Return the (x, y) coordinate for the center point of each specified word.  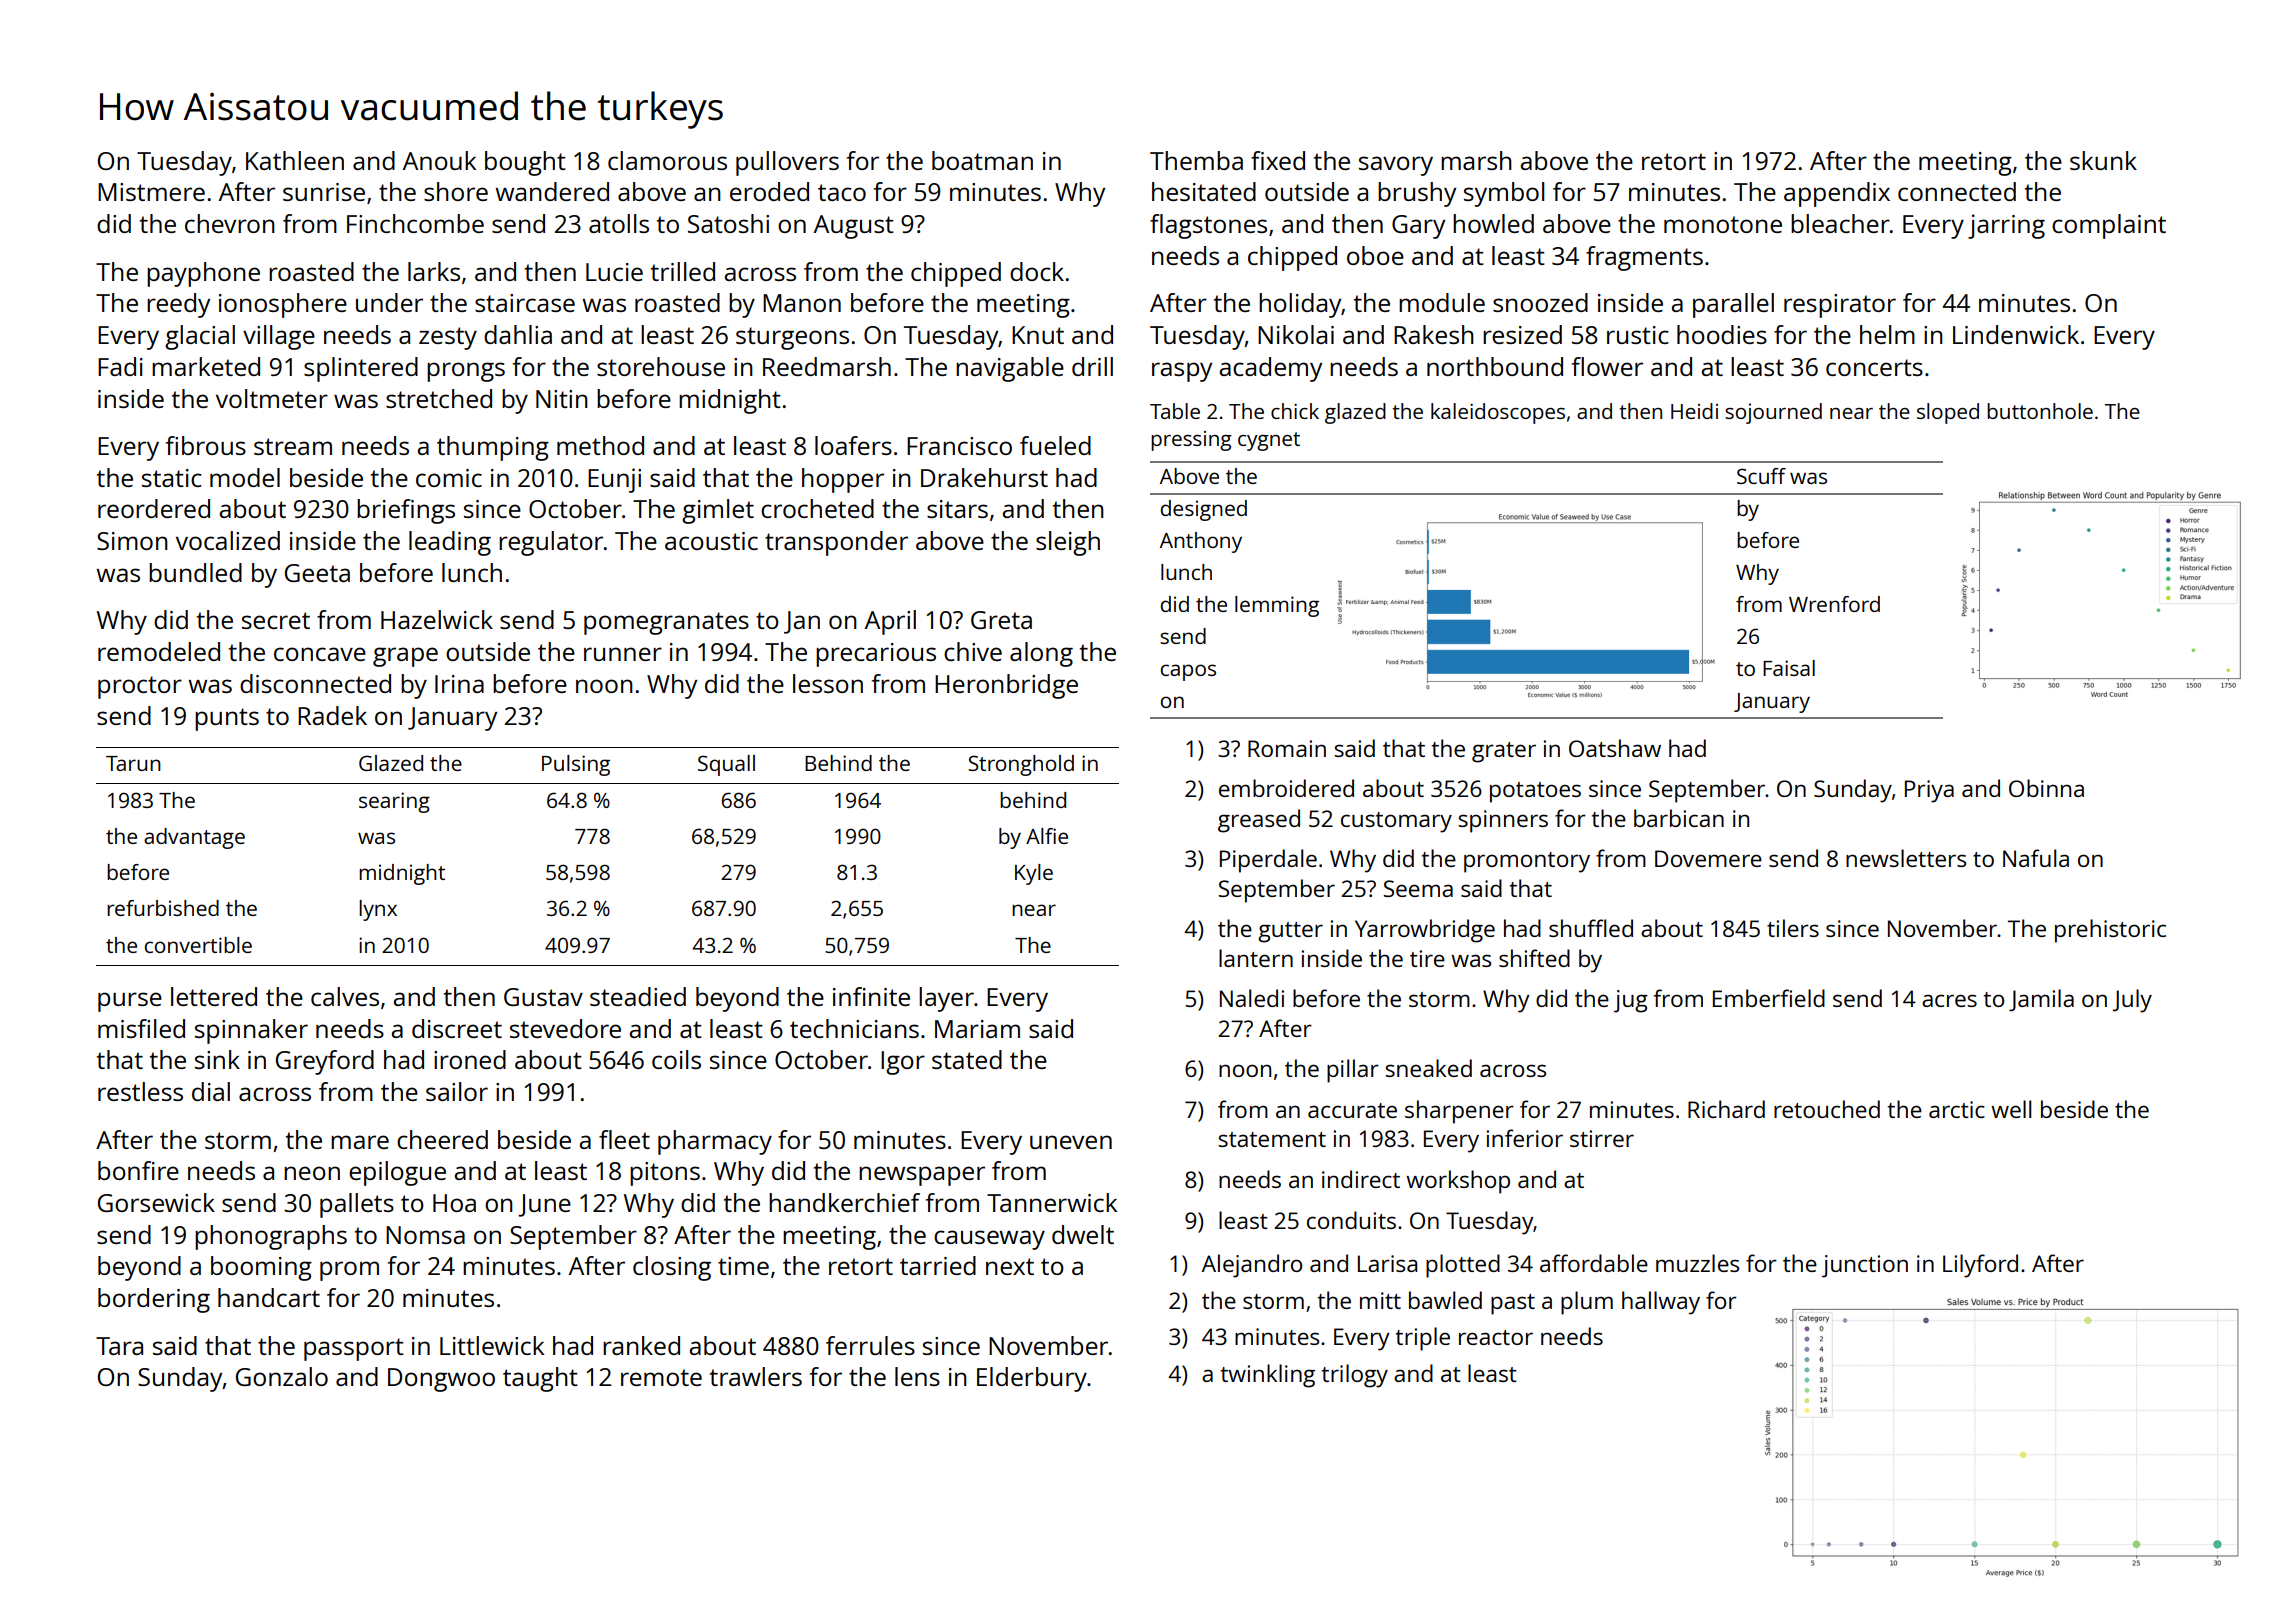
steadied (638, 996)
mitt (1380, 1300)
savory (1396, 166)
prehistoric (2110, 931)
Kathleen (295, 160)
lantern (1256, 958)
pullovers (787, 163)
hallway (1661, 1303)
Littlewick (492, 1345)
